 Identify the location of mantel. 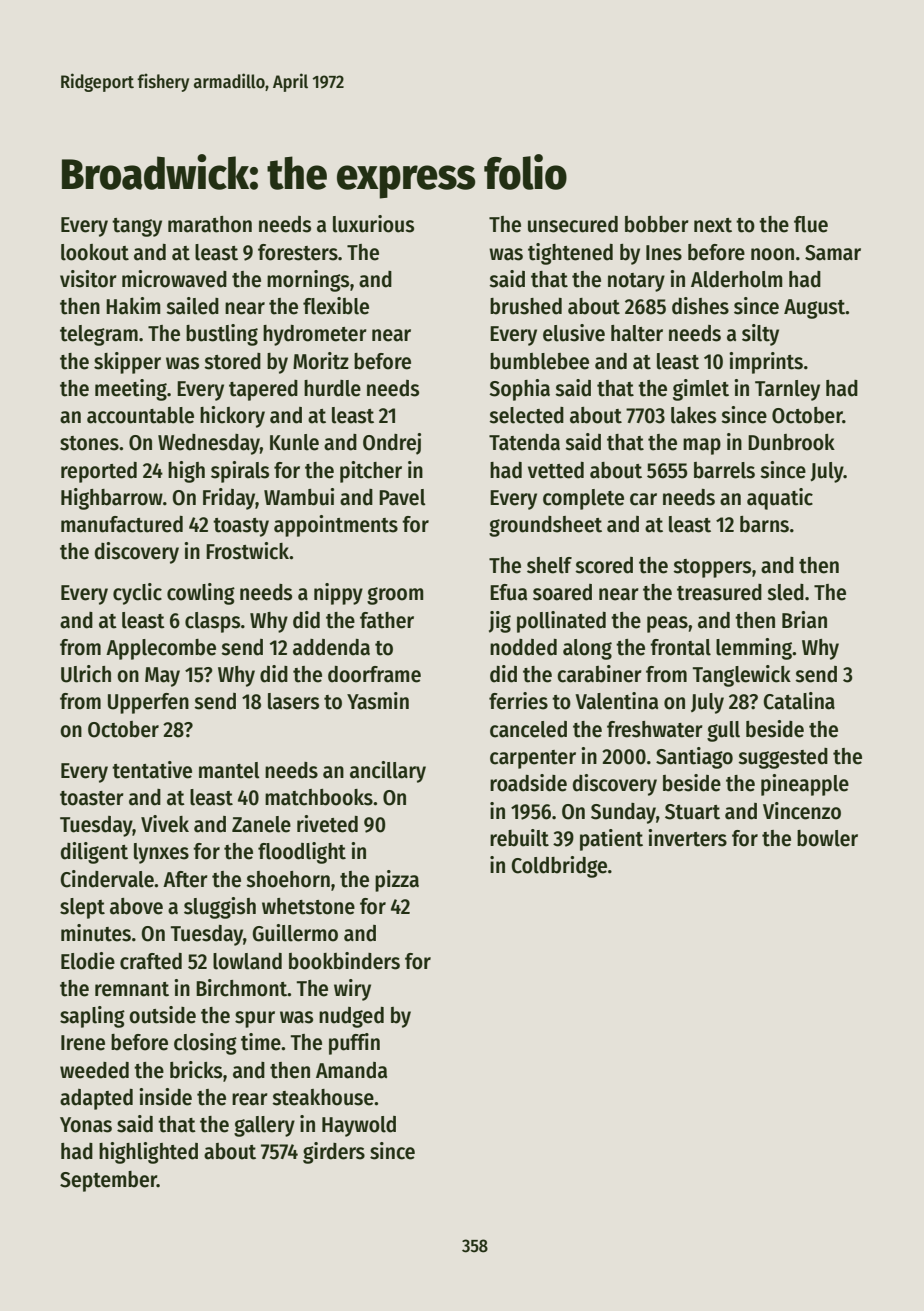
(229, 770).
